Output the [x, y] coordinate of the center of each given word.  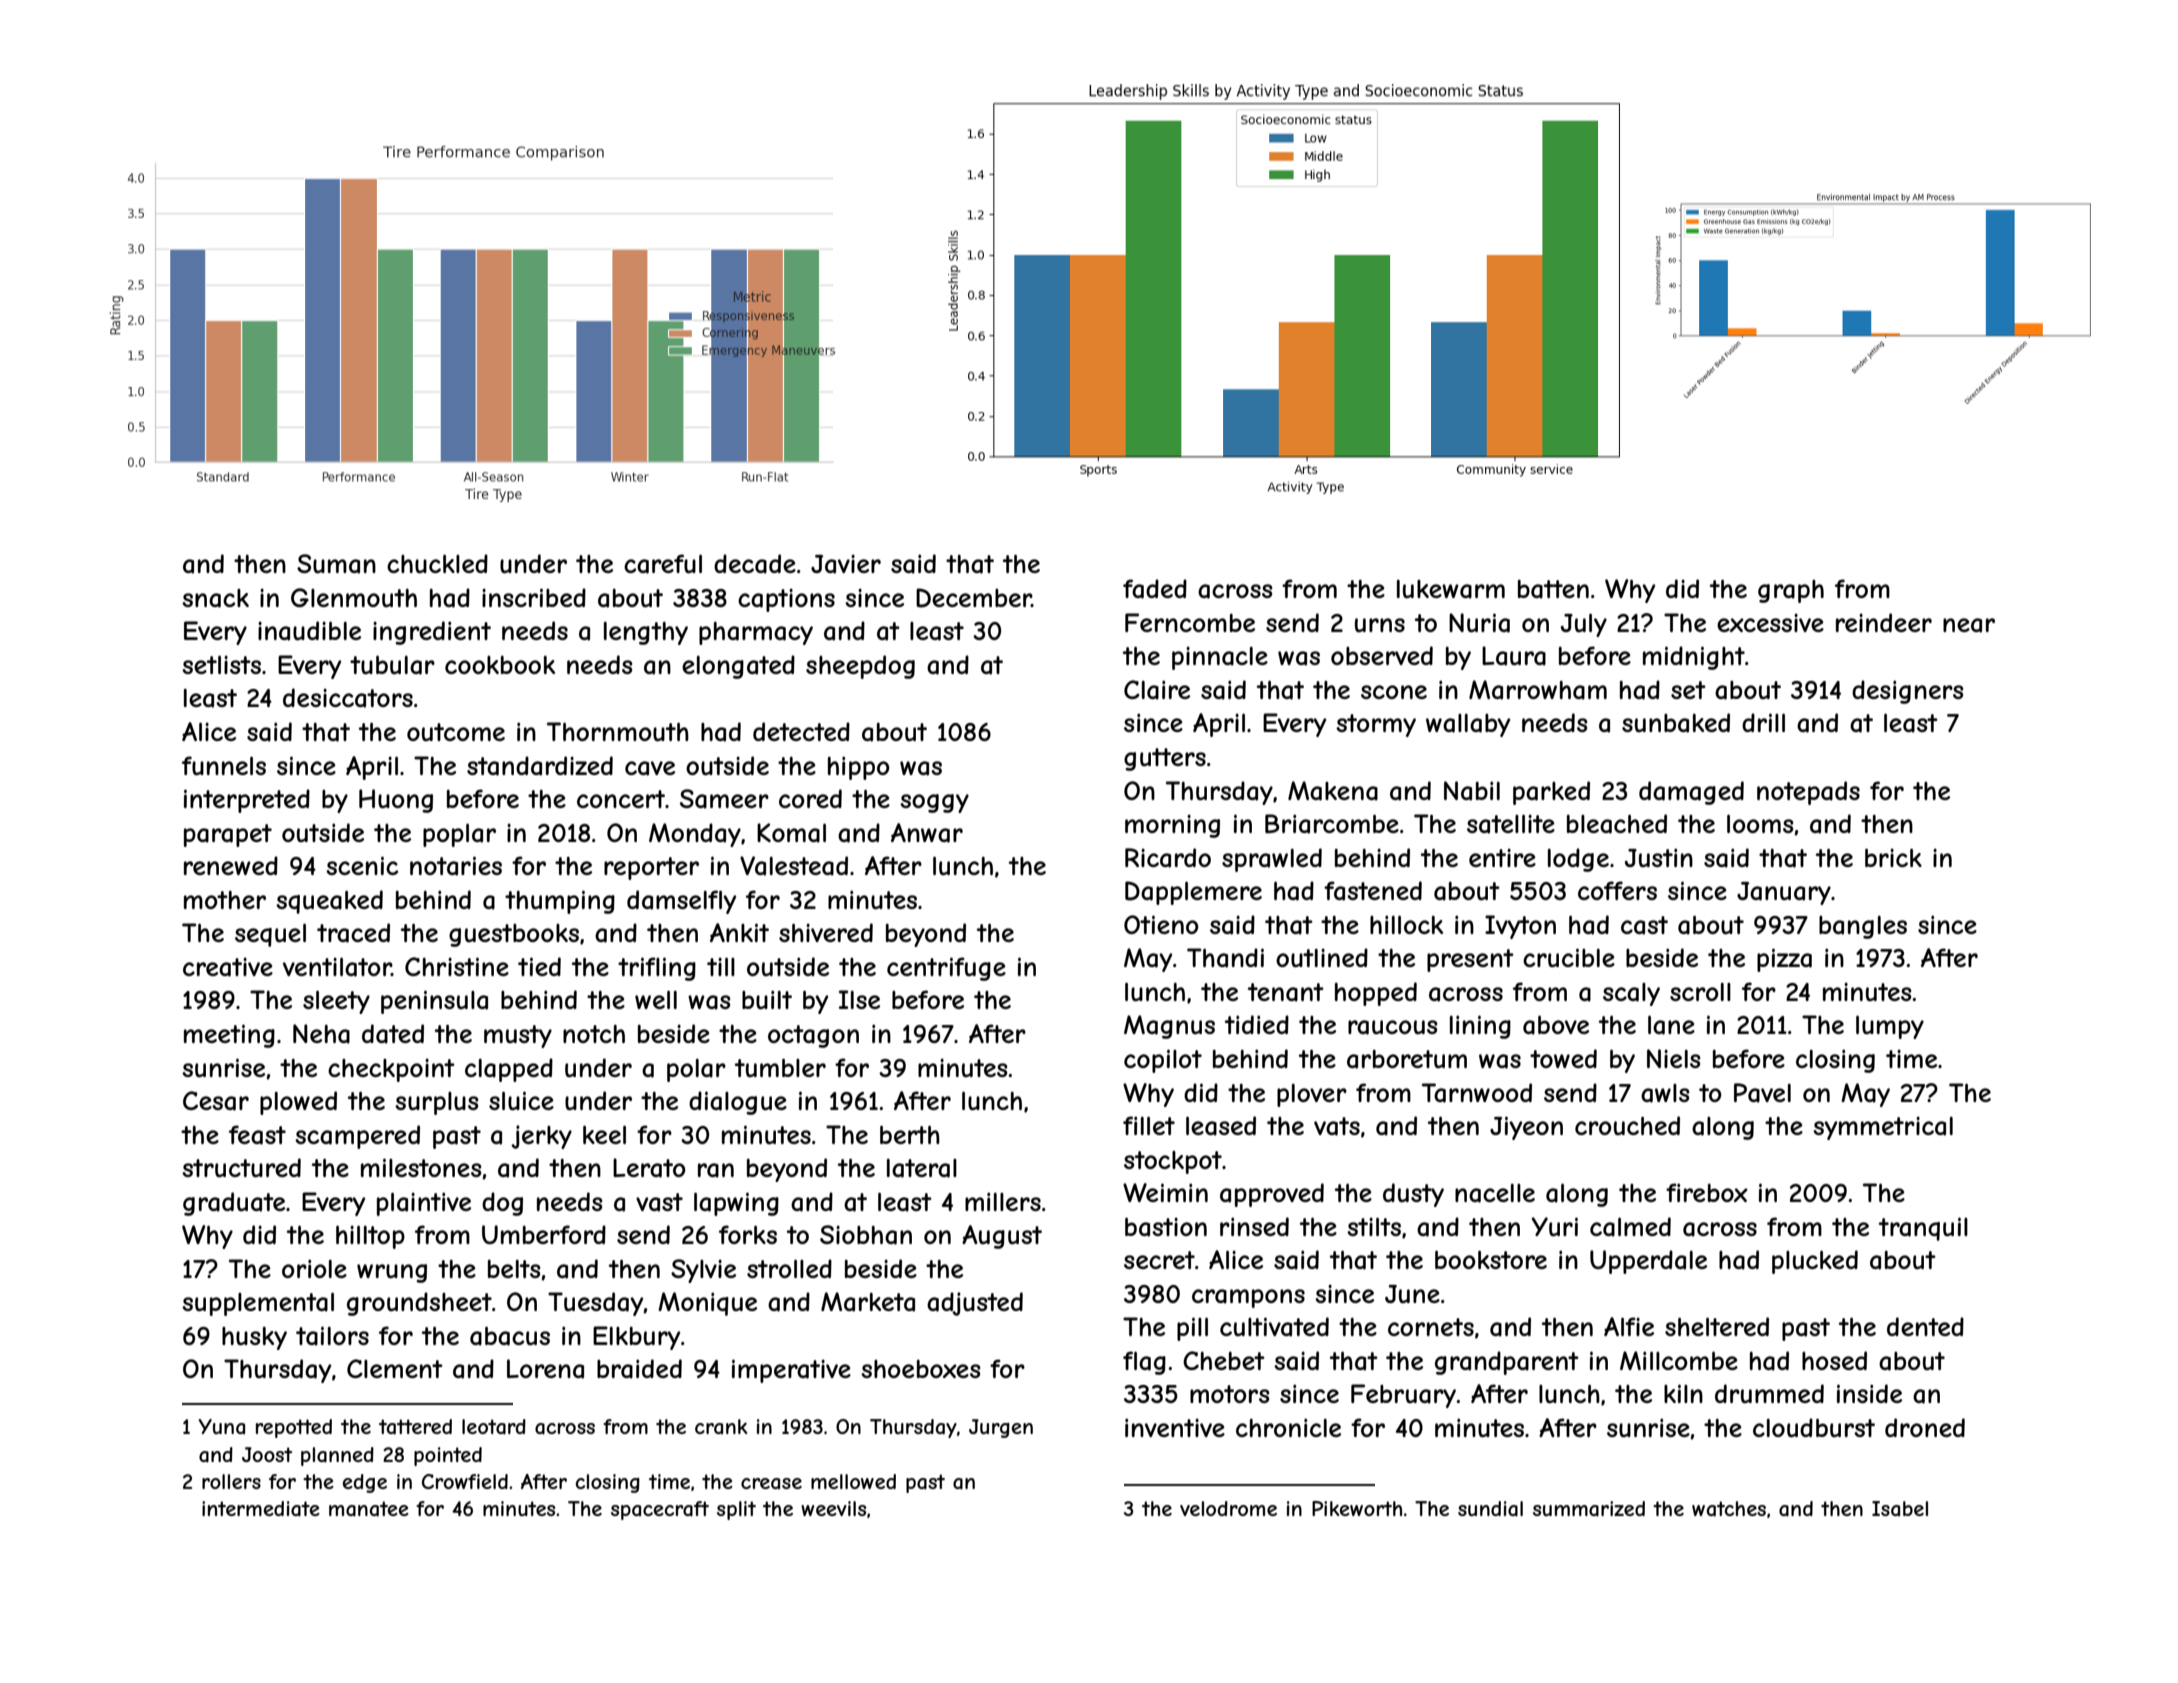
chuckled [437, 564]
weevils [833, 1508]
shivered [826, 932]
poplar [459, 835]
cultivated [1274, 1327]
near [1969, 625]
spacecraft [660, 1510]
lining [1480, 1027]
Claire [1157, 690]
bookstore [1491, 1259]
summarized [1589, 1509]
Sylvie [703, 1271]
